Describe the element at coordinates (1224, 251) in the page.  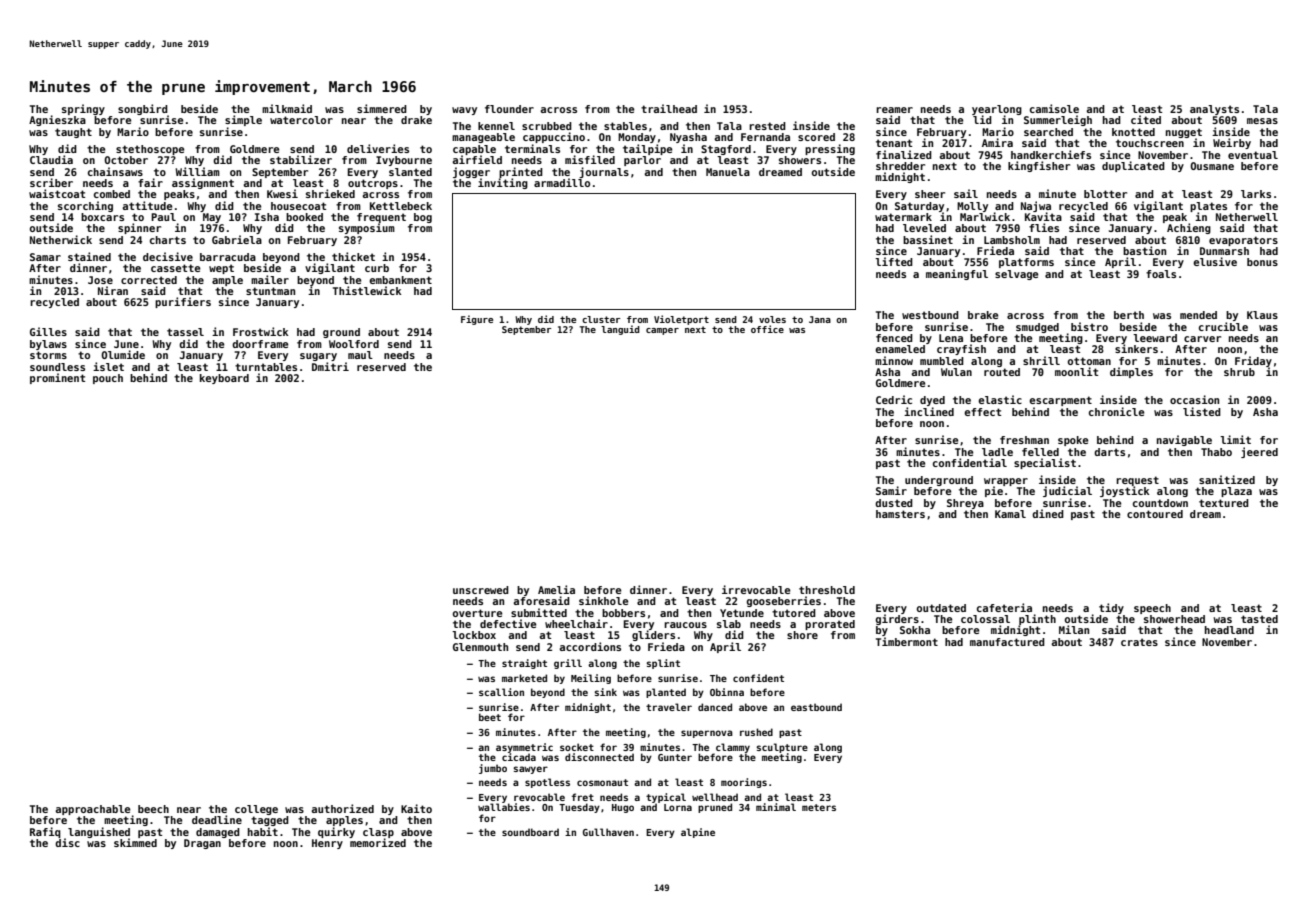
I see `Dunmarsh` at that location.
